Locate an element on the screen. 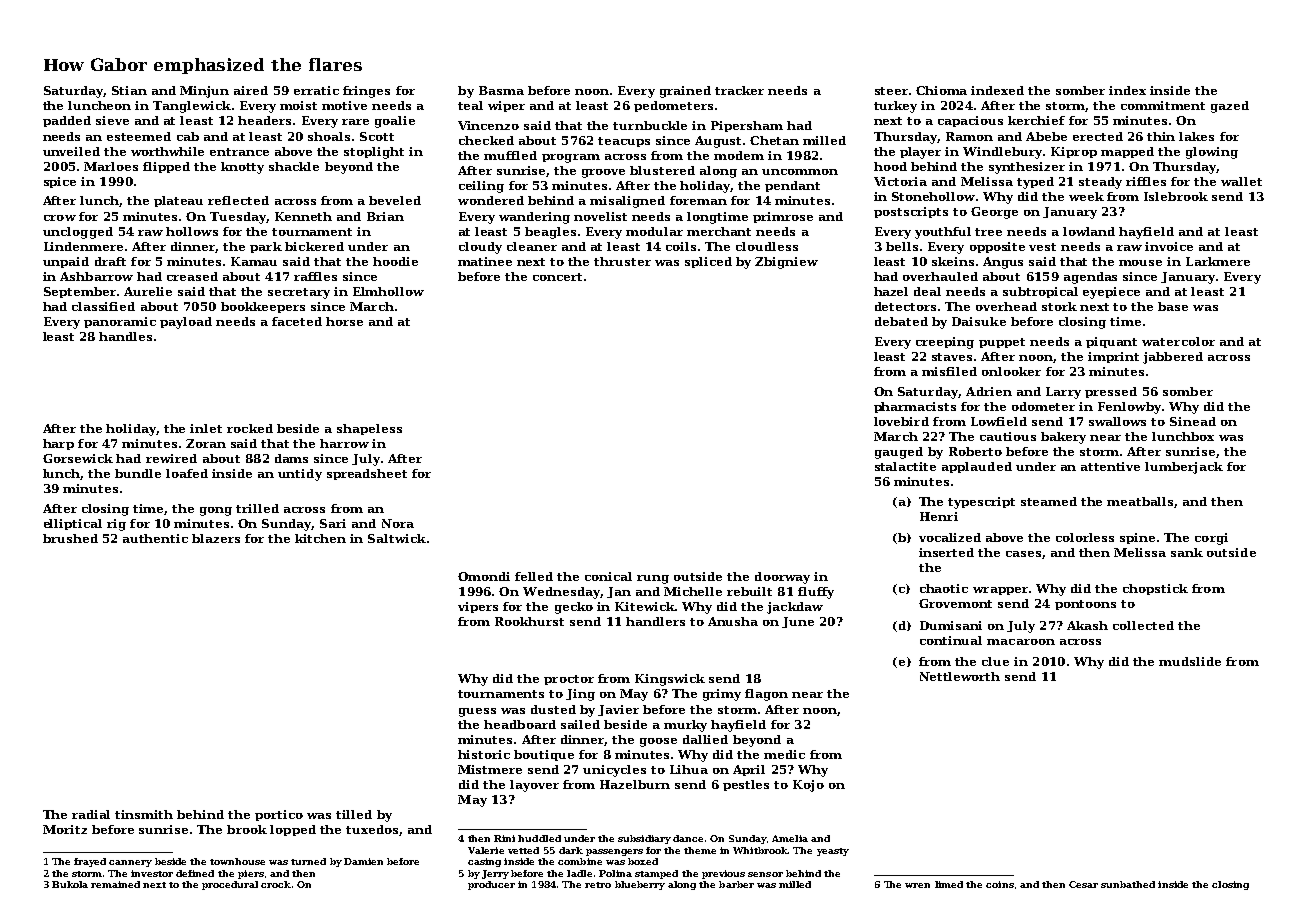 This screenshot has height=924, width=1308. tinsmith is located at coordinates (144, 814).
